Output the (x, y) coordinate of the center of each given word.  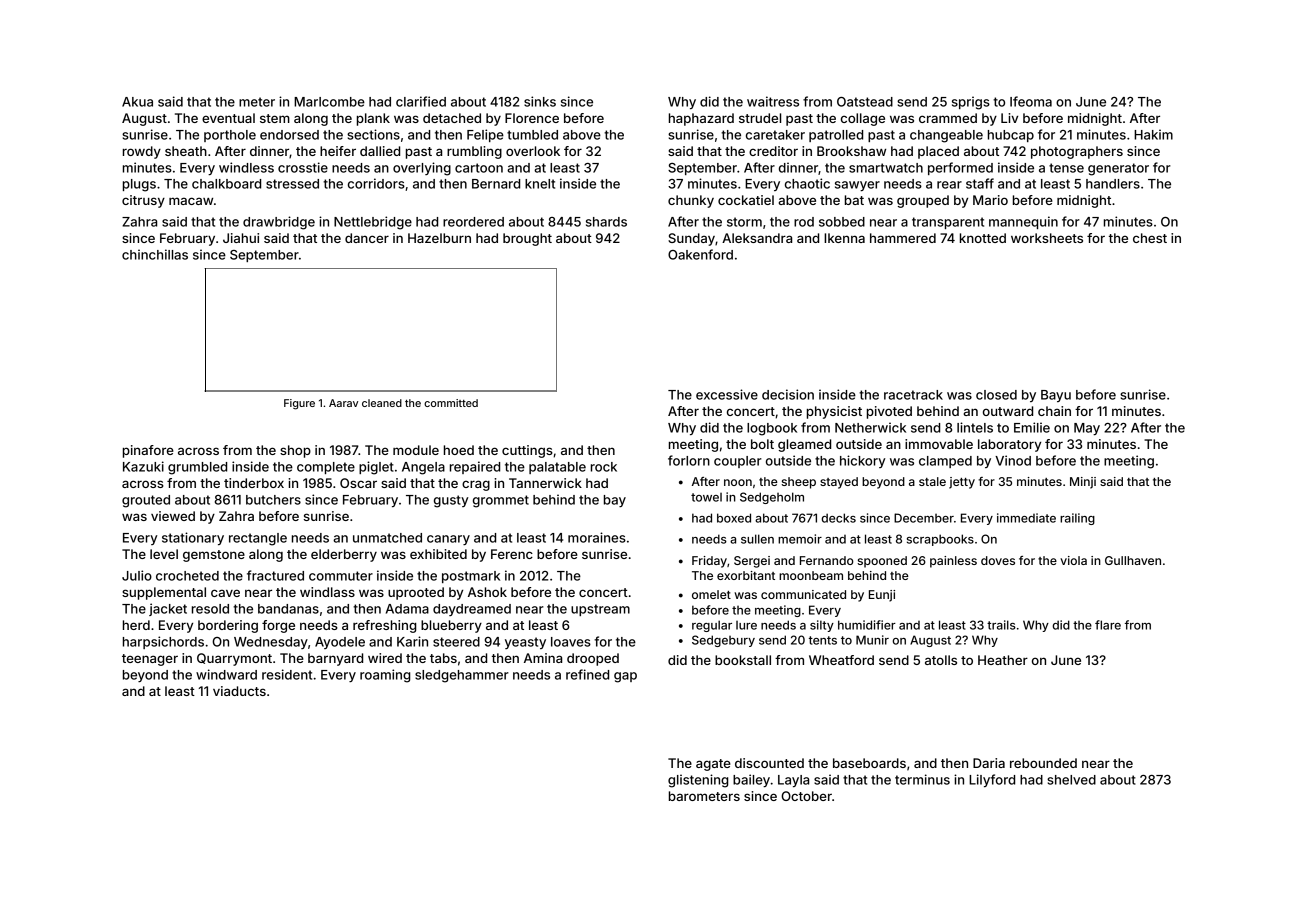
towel (706, 497)
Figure (299, 404)
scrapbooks (940, 540)
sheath (186, 151)
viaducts (239, 691)
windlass (327, 592)
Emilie (1032, 427)
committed (451, 403)
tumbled (532, 135)
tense (1066, 168)
